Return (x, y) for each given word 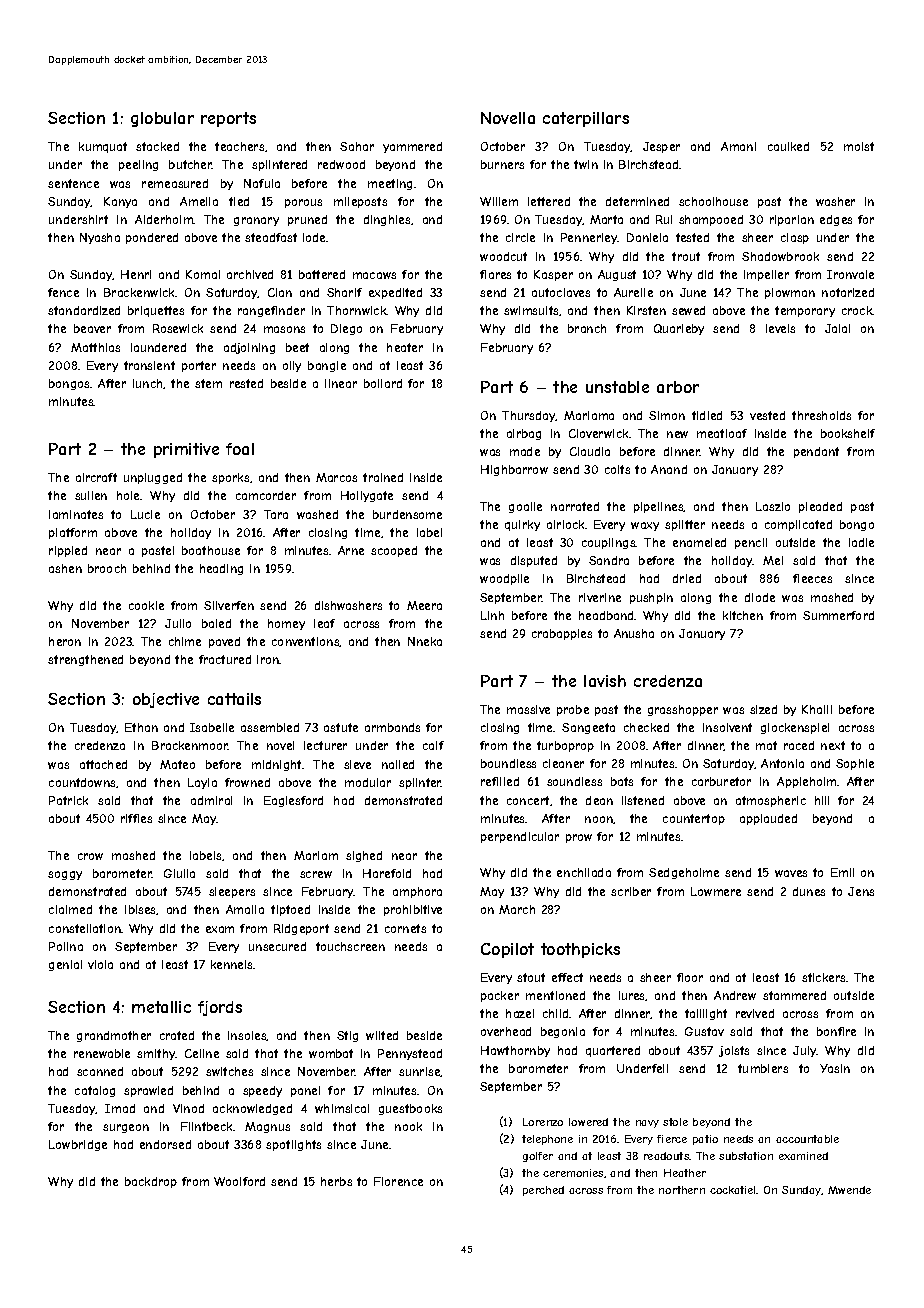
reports (228, 119)
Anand (669, 469)
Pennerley (589, 238)
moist (859, 146)
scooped (394, 551)
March (517, 909)
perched (543, 1191)
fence (63, 292)
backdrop (151, 1182)
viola (100, 964)
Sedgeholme (684, 873)
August (617, 275)
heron (65, 641)
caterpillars (586, 119)
